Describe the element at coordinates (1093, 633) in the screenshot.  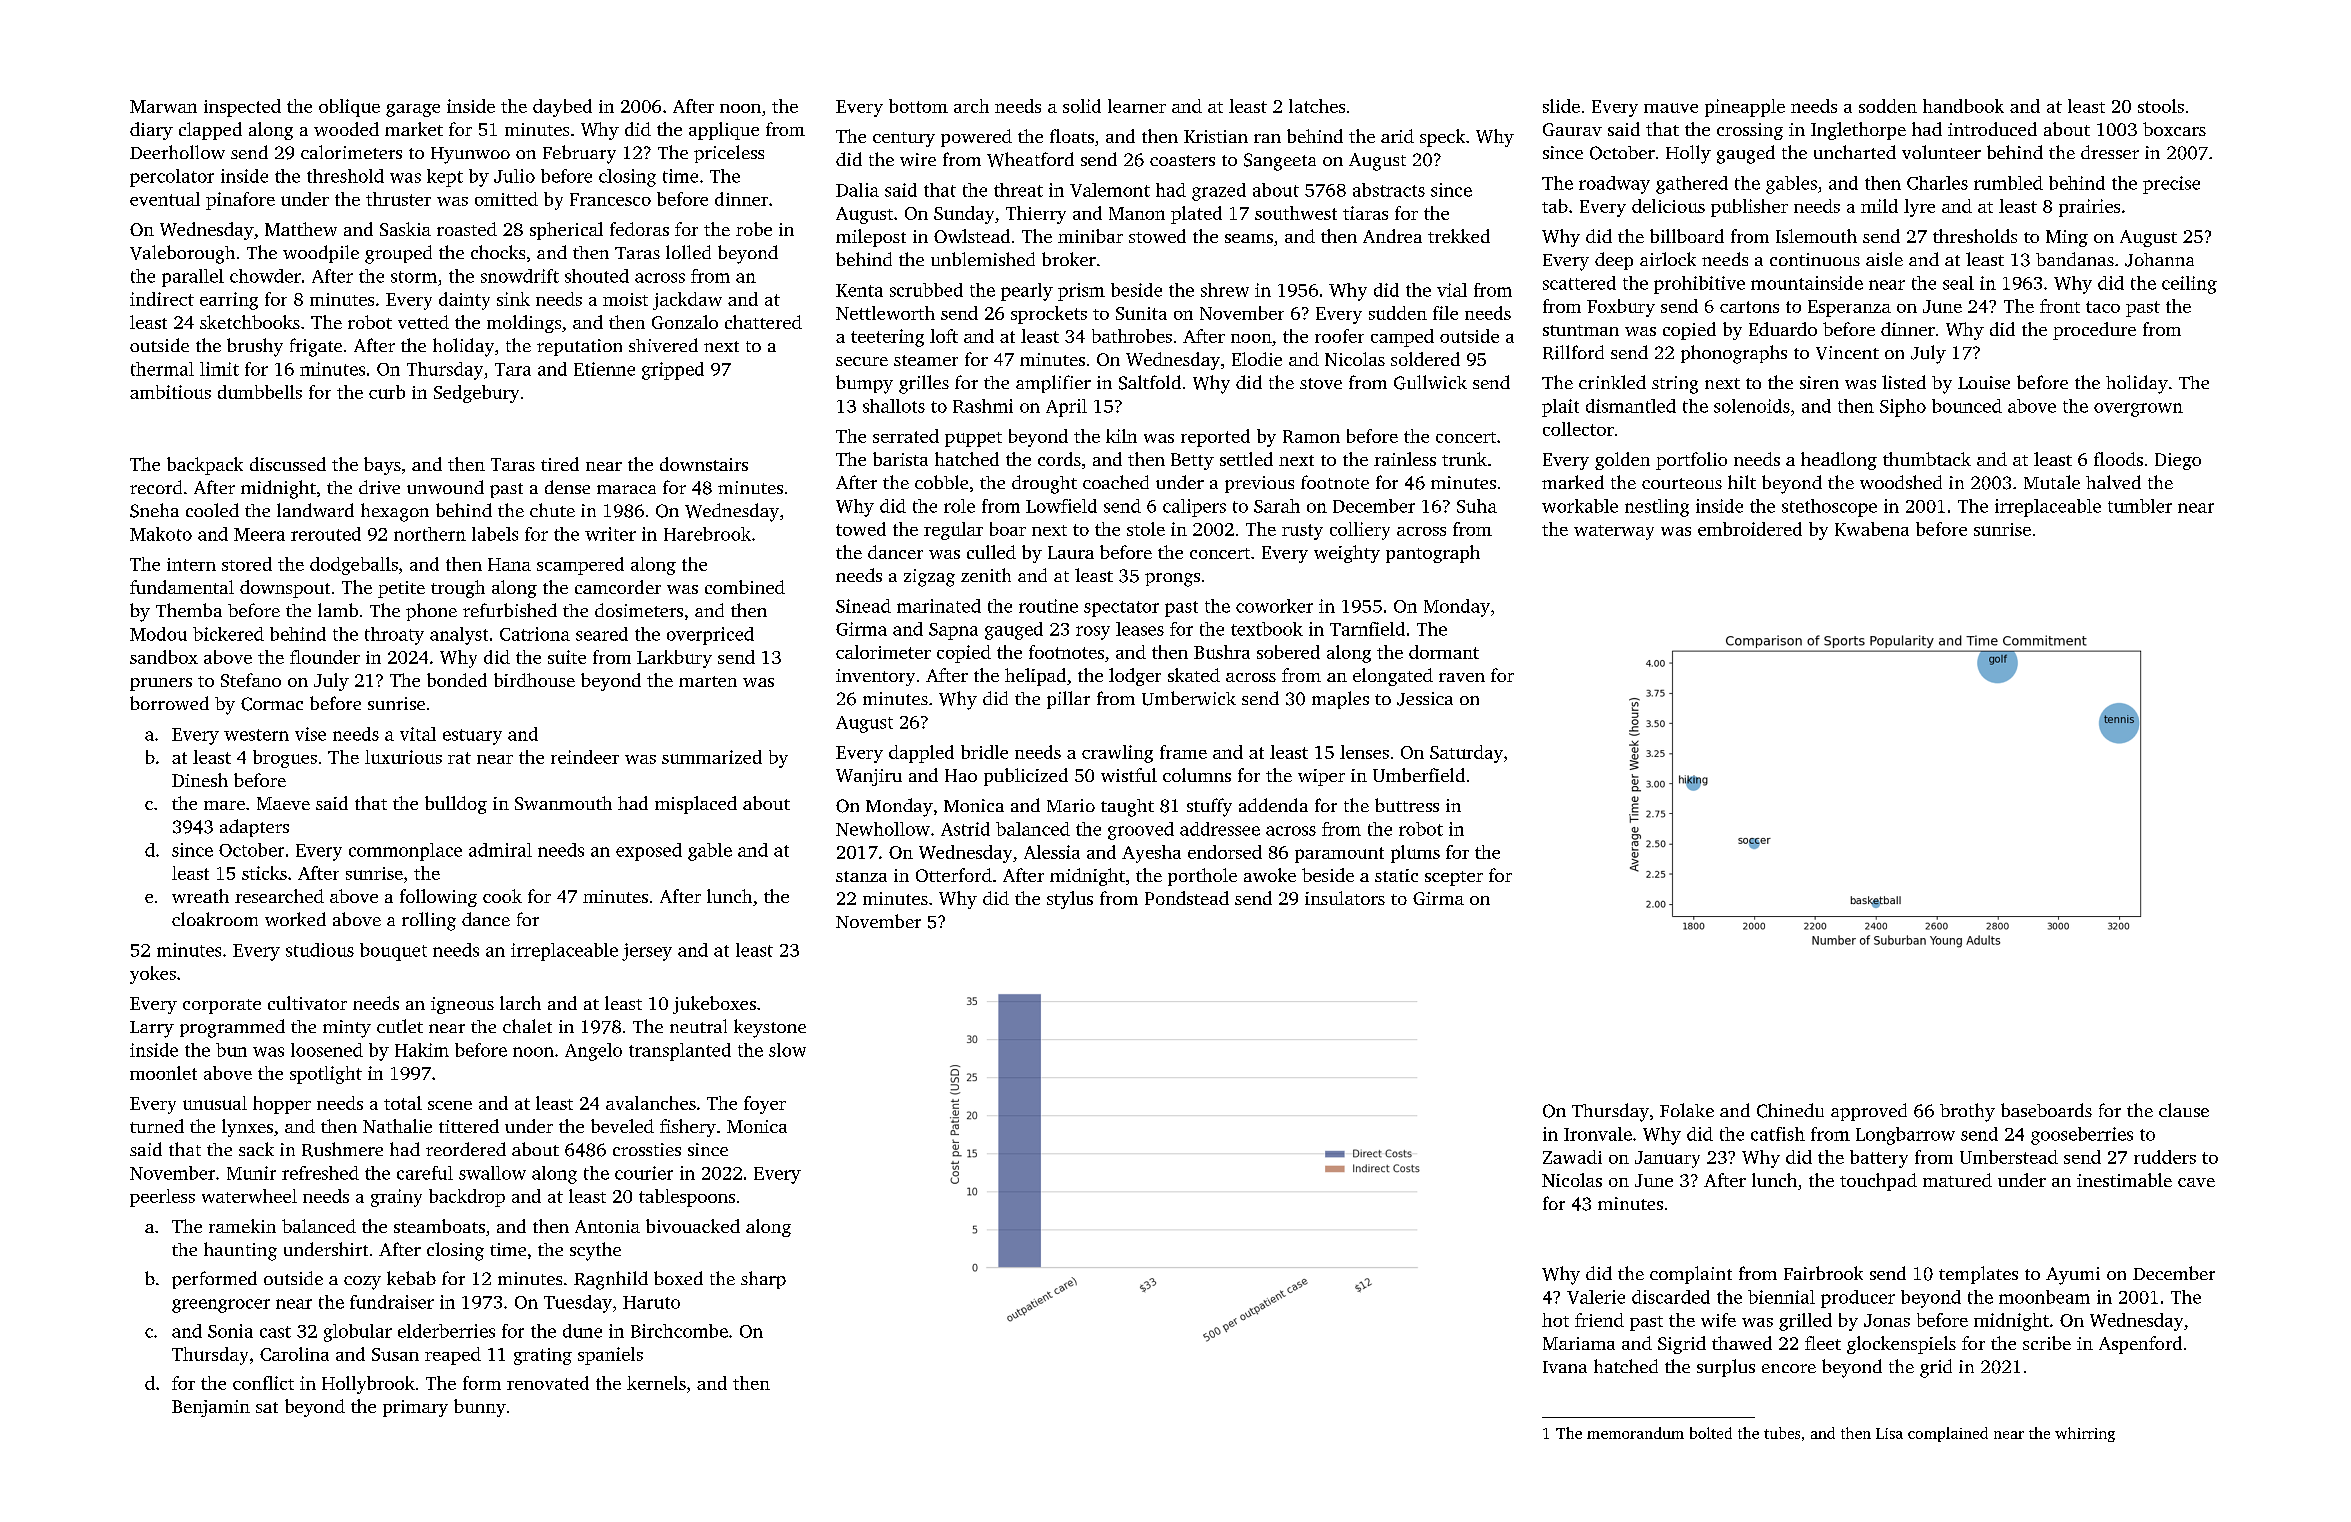
I see `rosy` at that location.
